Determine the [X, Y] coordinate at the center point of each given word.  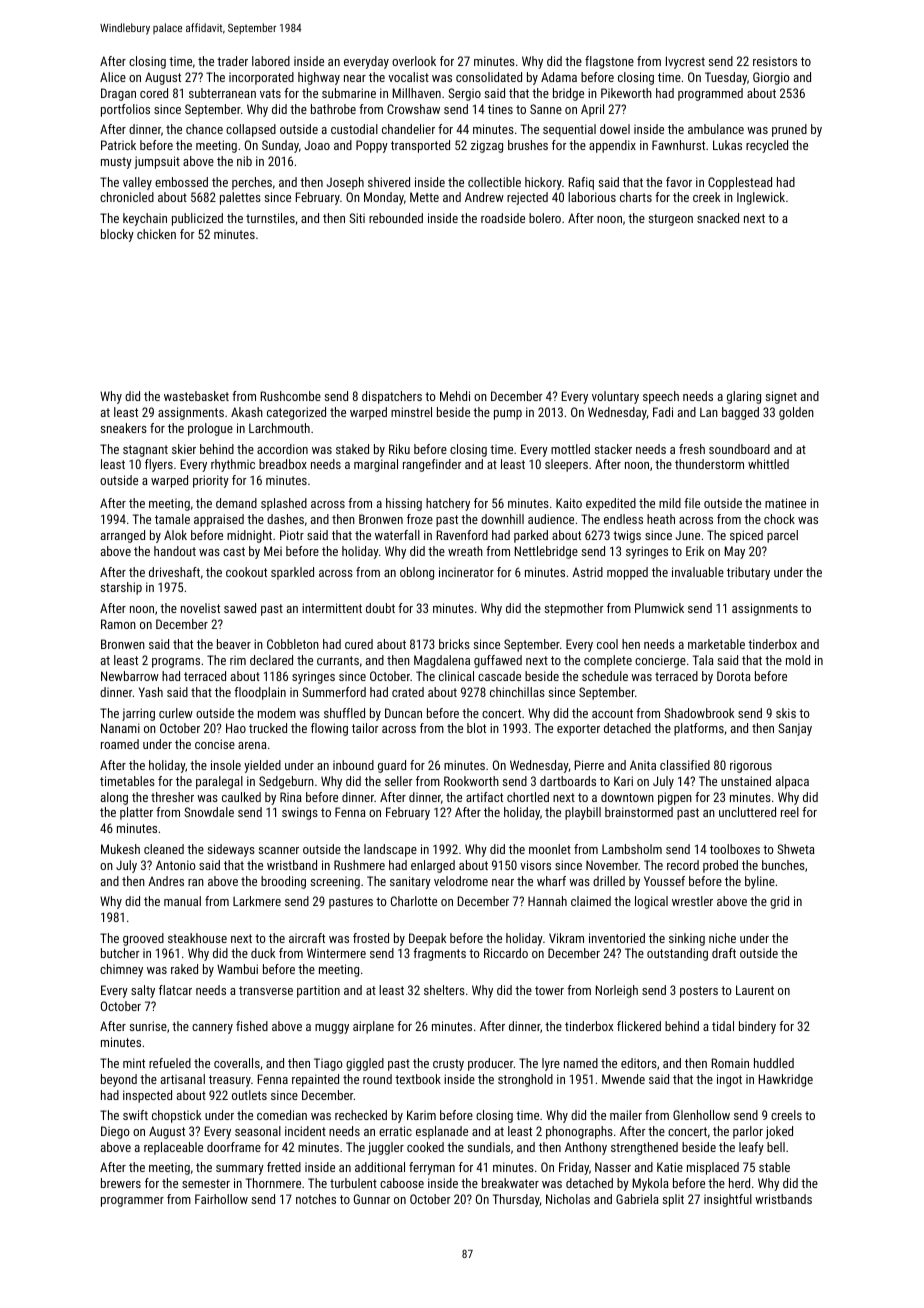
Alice [113, 77]
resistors [775, 61]
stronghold [525, 1080]
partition [318, 991]
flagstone [609, 62]
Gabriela [637, 1199]
